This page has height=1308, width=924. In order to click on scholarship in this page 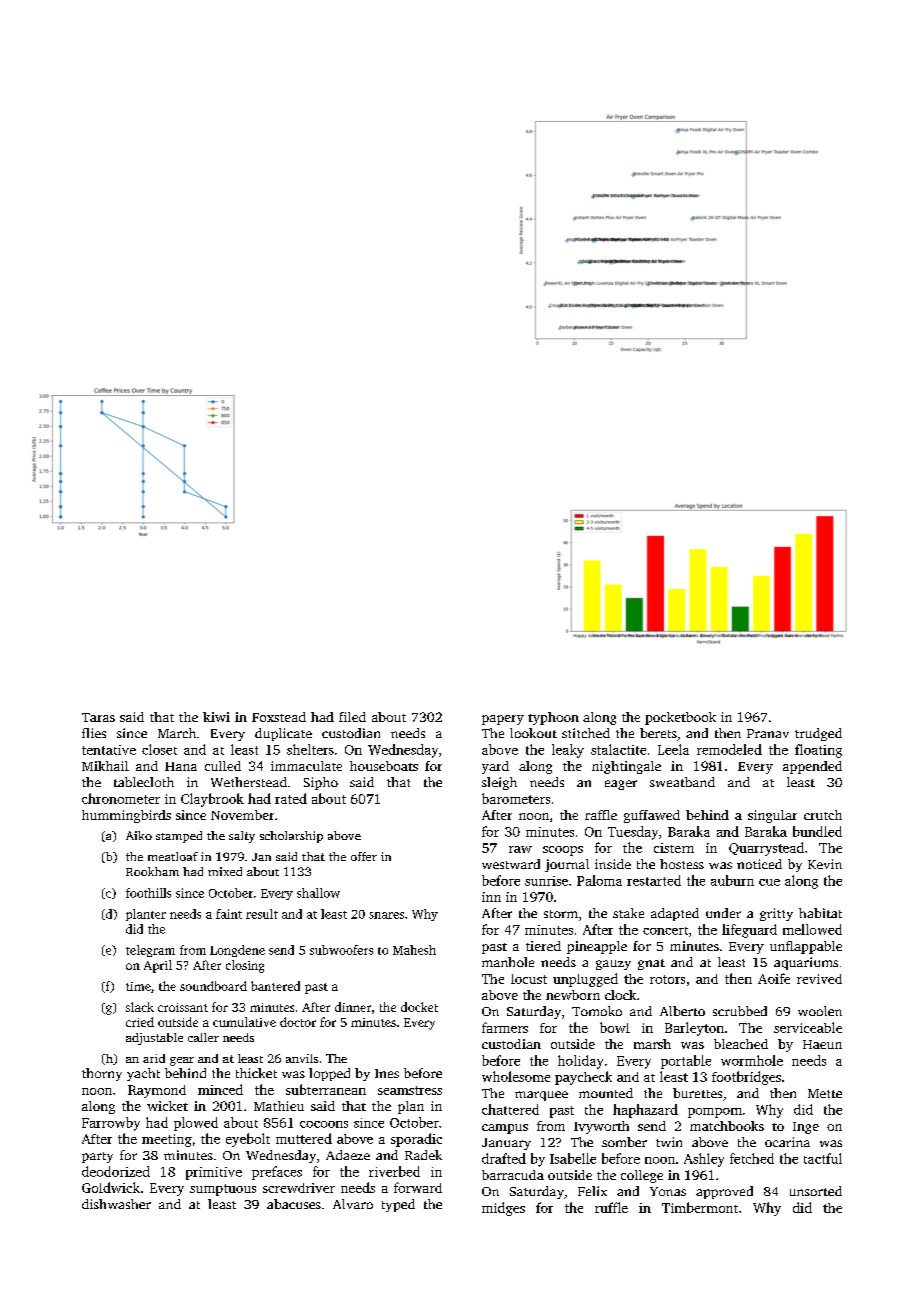, I will do `click(291, 837)`.
